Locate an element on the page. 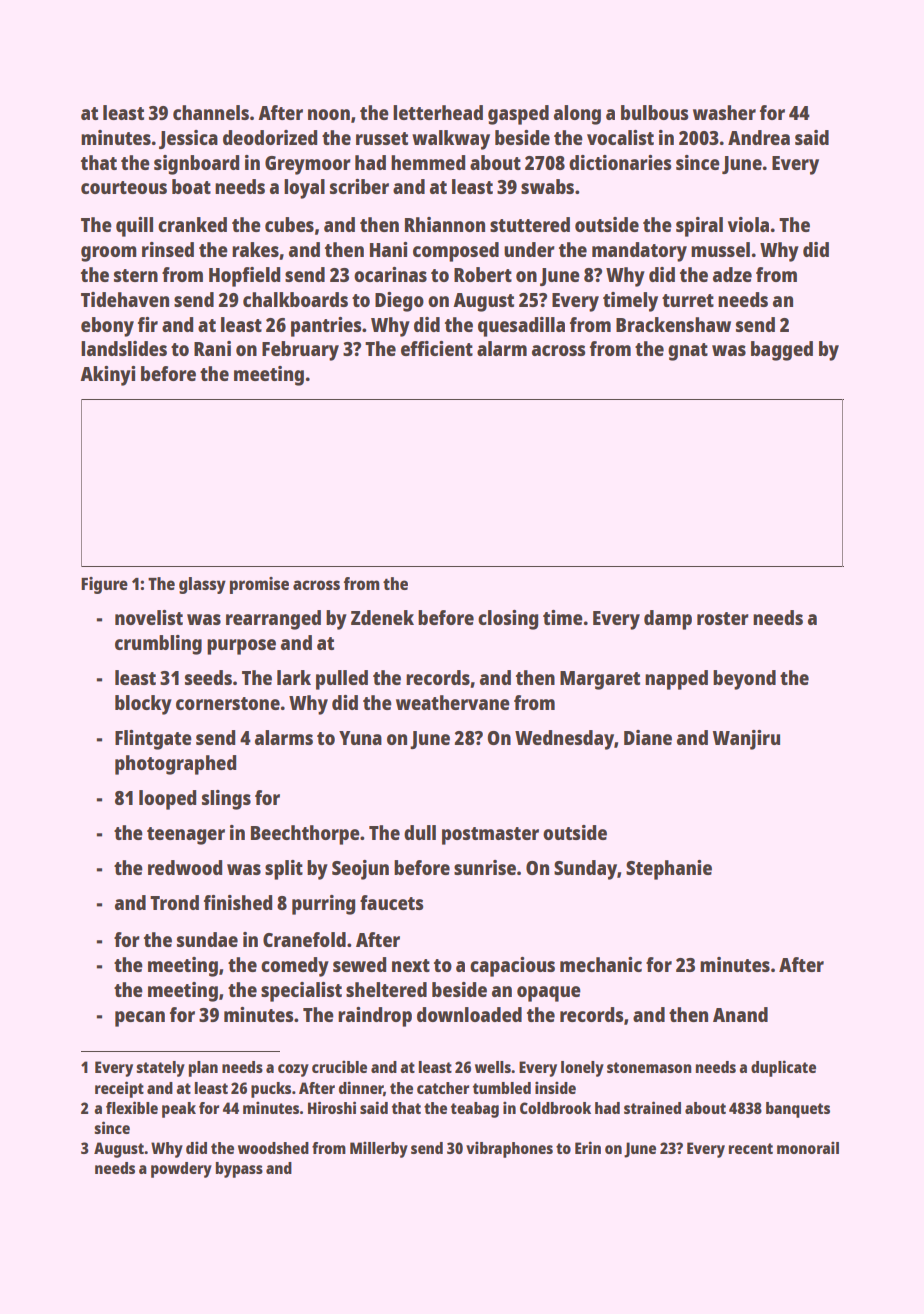  closing is located at coordinates (508, 620).
